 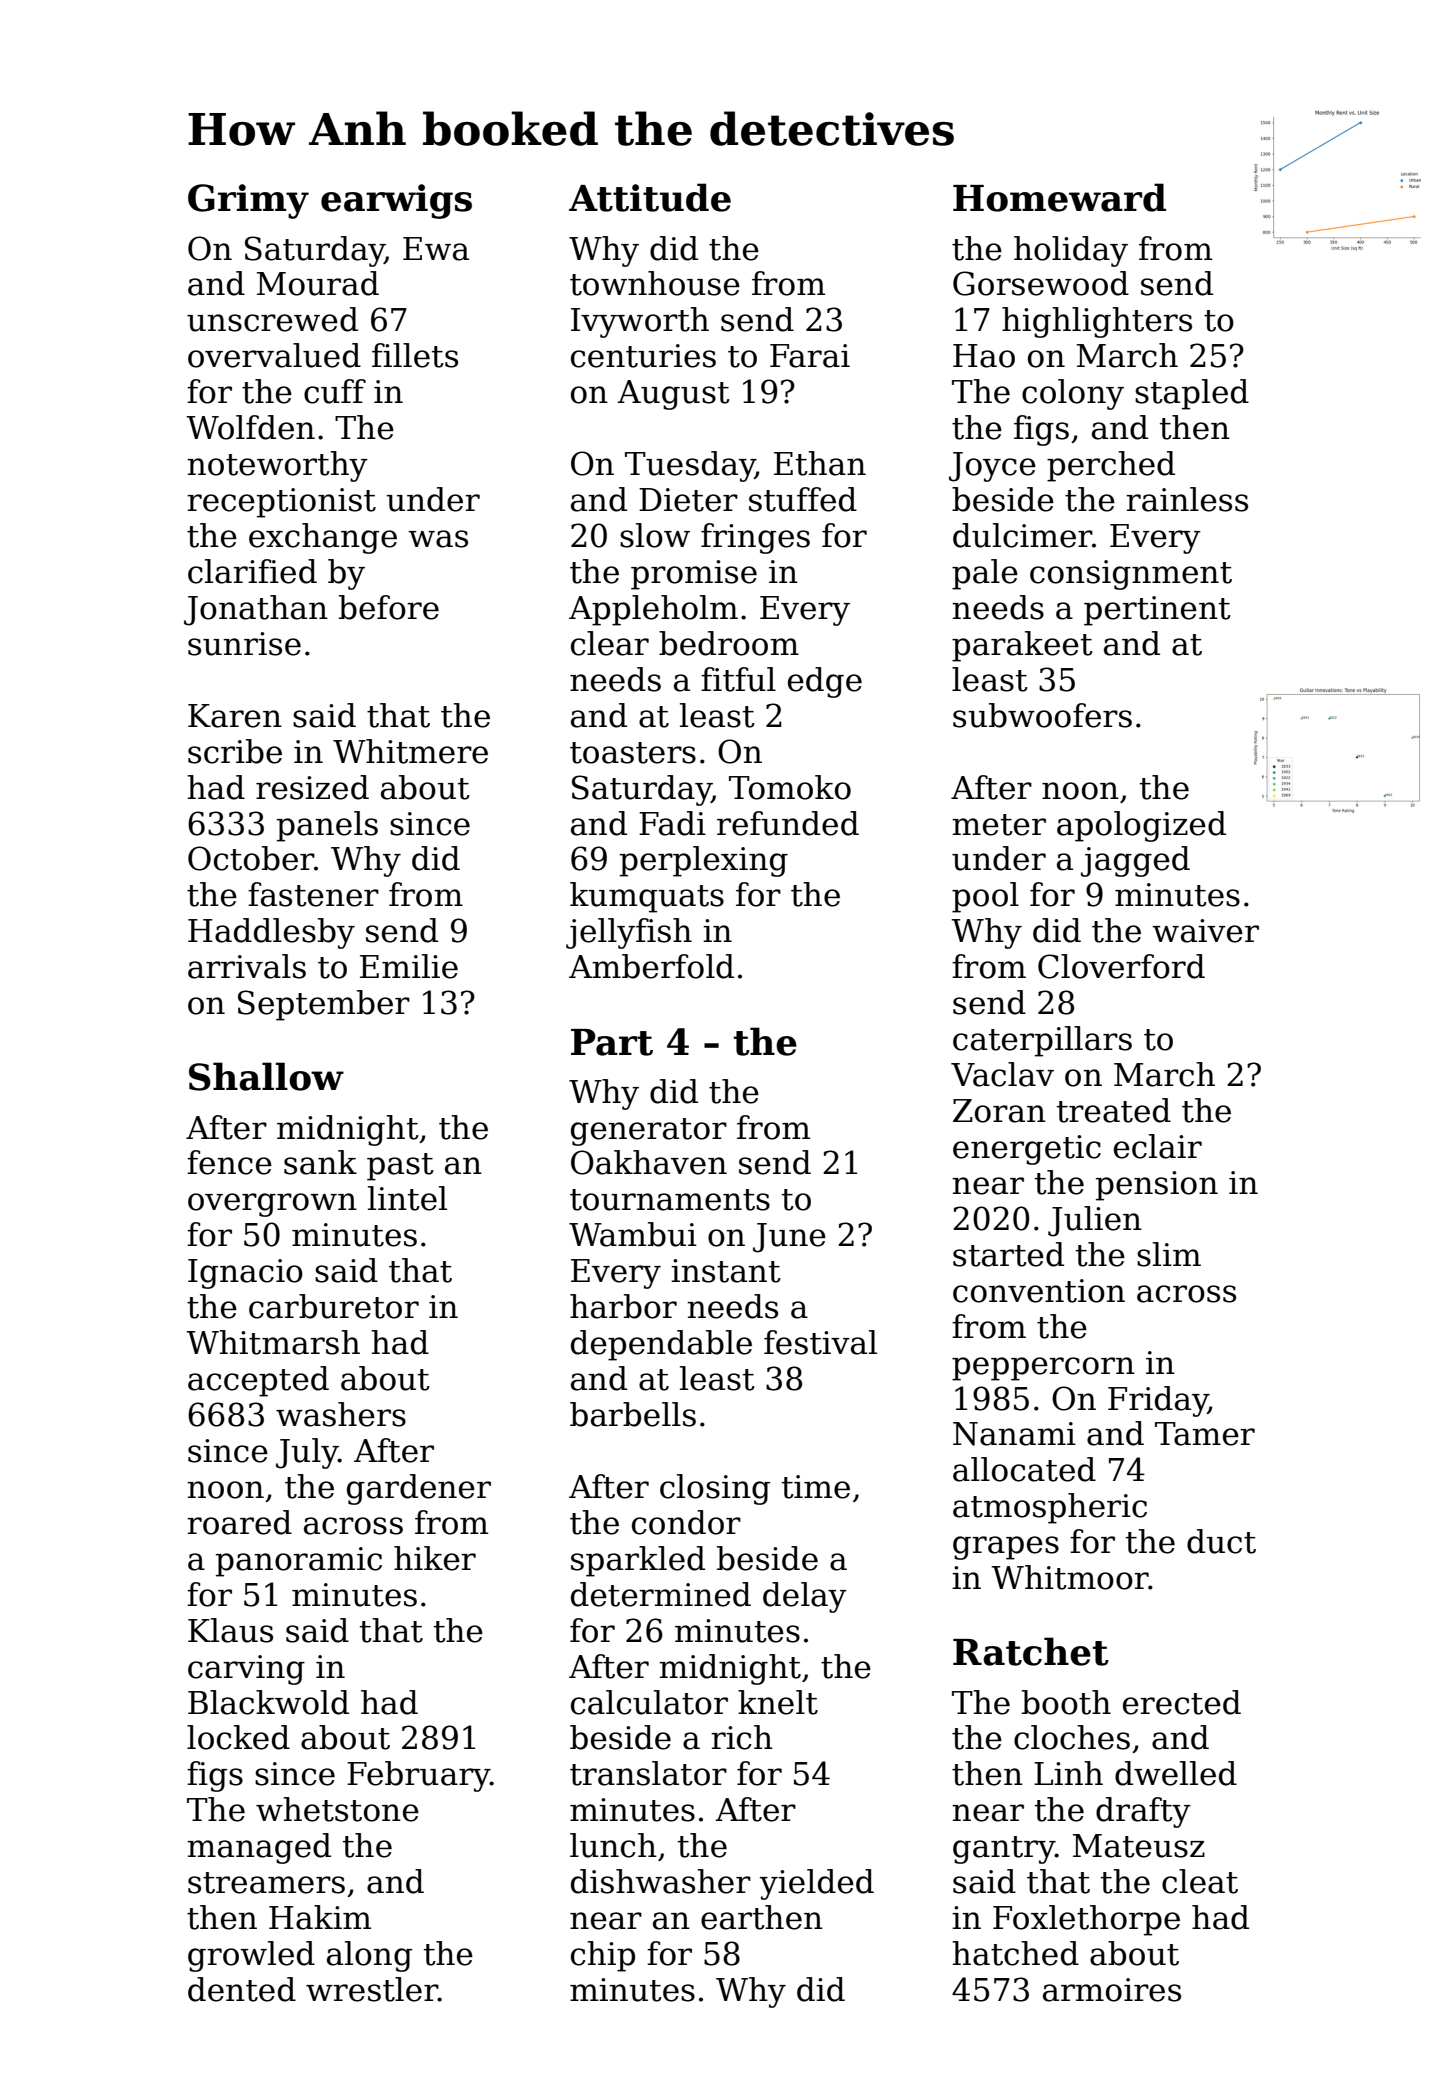 What do you see at coordinates (1059, 197) in the screenshot?
I see `Homeward` at bounding box center [1059, 197].
